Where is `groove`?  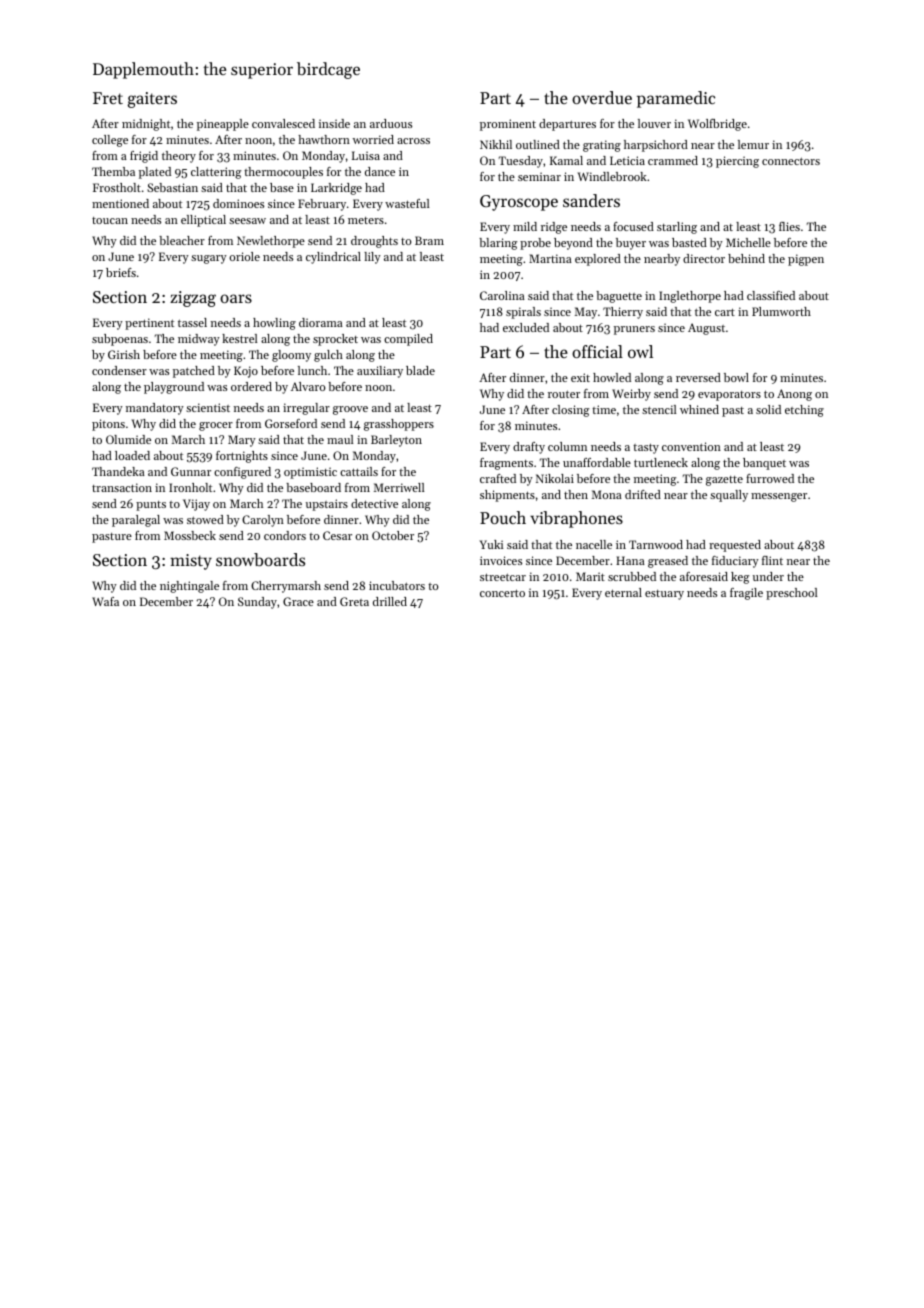 groove is located at coordinates (350, 410).
